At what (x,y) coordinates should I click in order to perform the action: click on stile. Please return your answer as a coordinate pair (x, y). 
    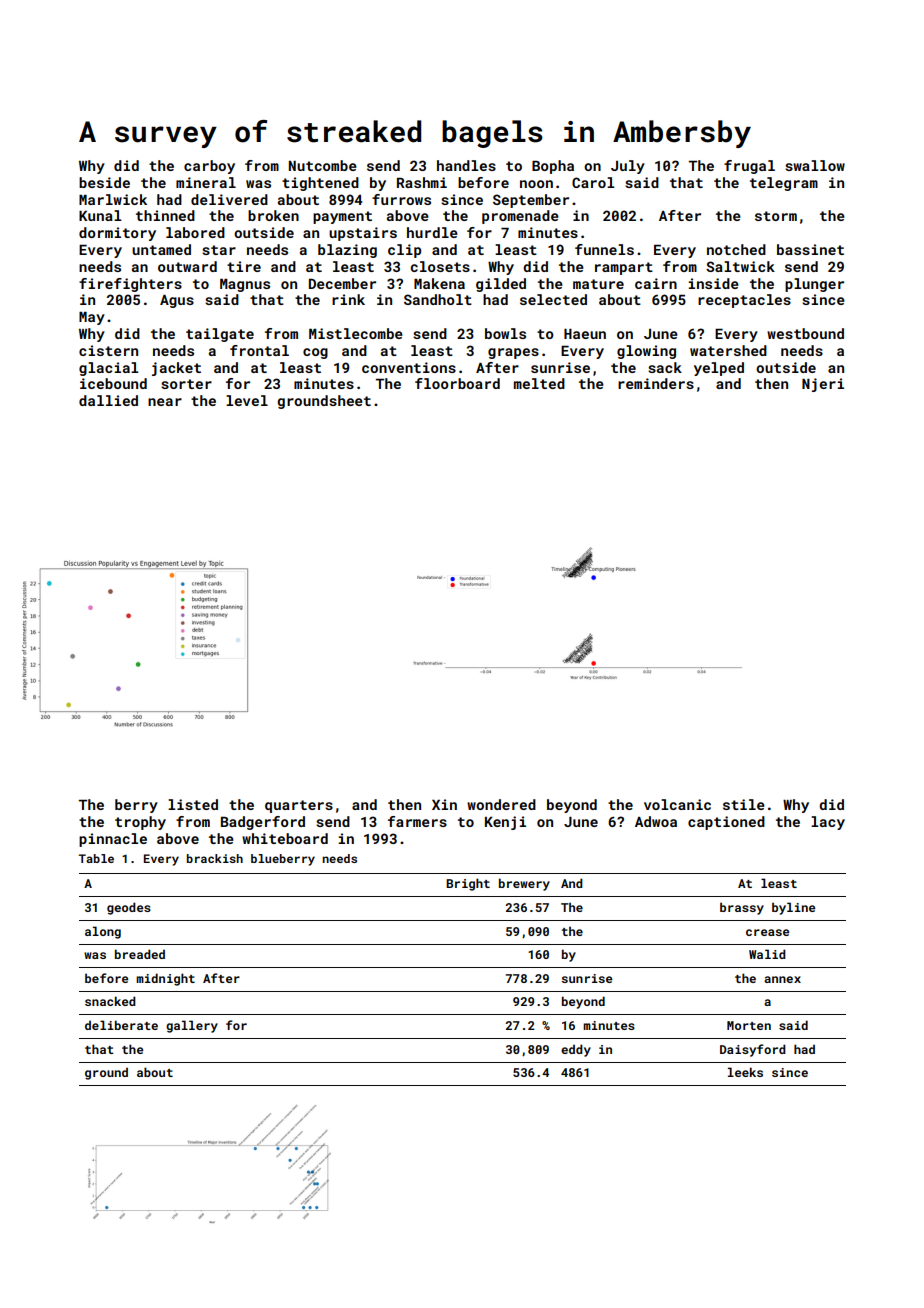
    Looking at the image, I should click on (744, 804).
